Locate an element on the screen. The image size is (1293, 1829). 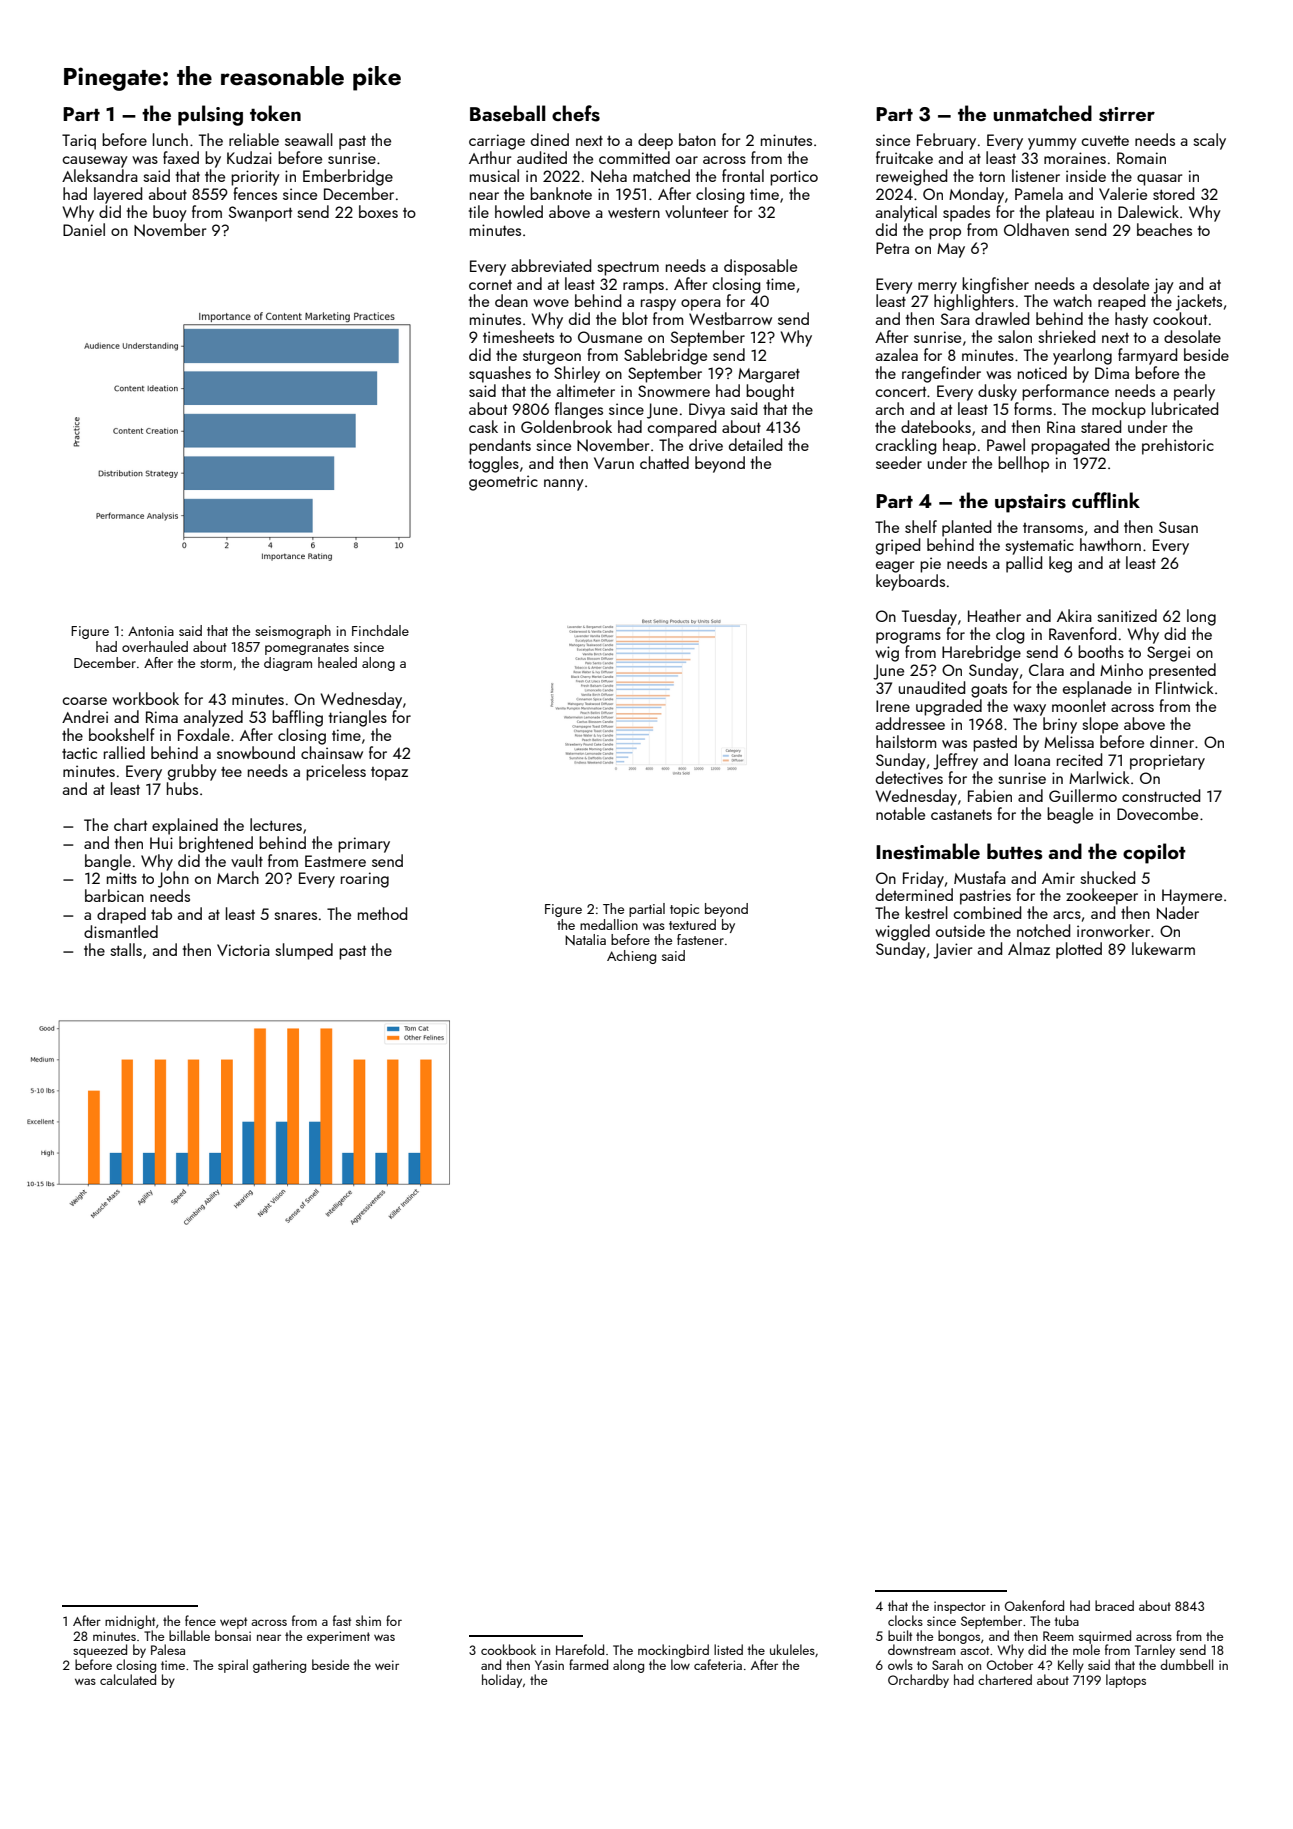
topic is located at coordinates (684, 910).
